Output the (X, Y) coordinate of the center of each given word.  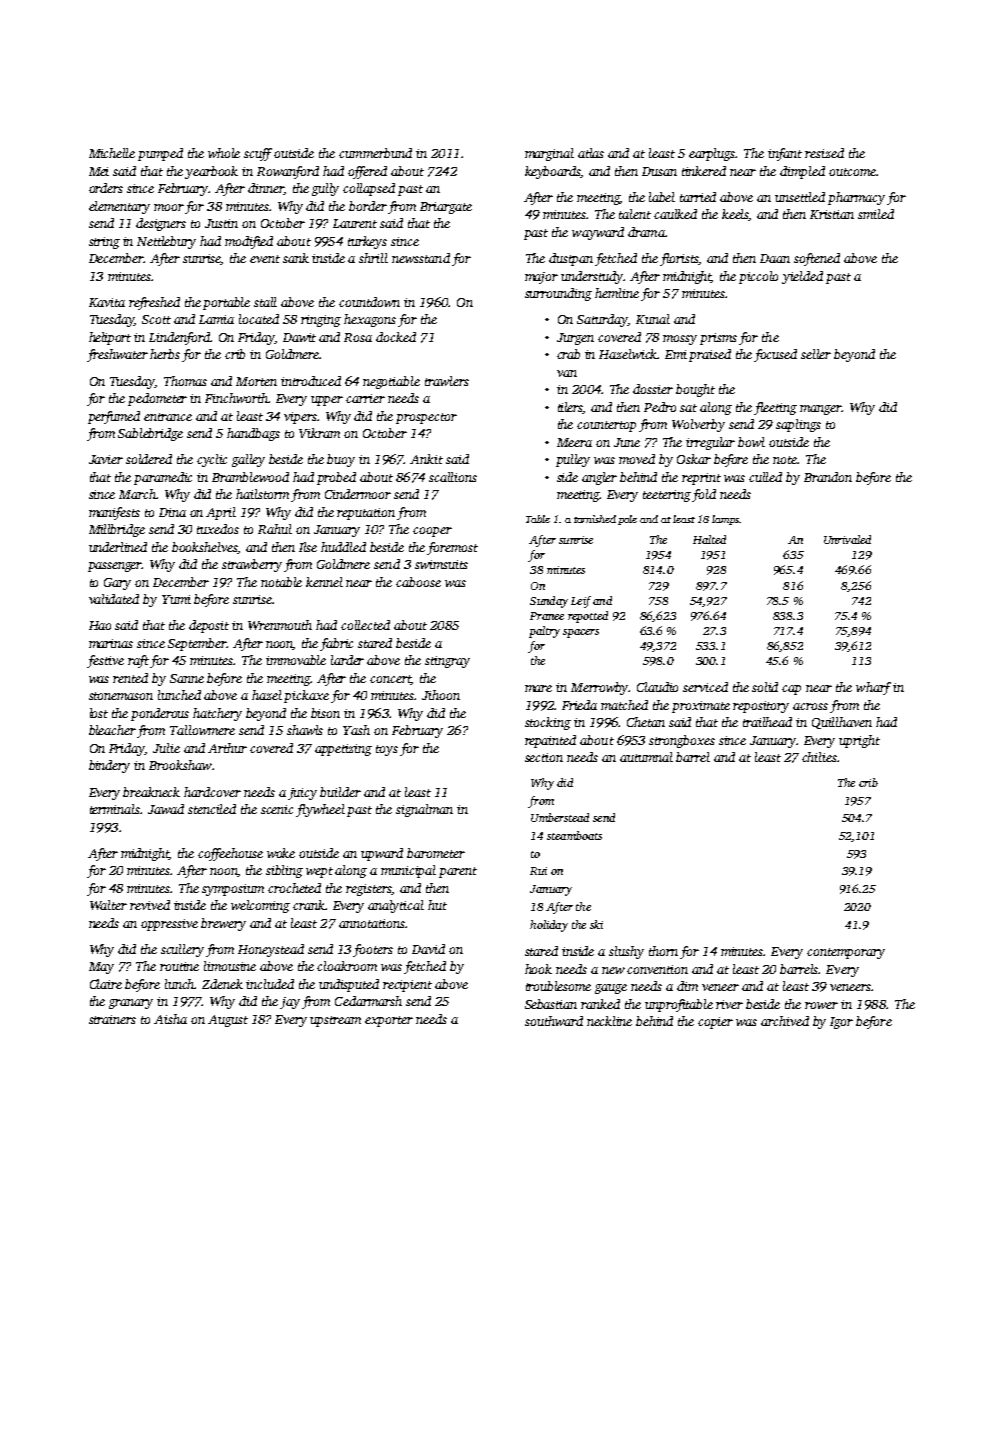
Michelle (112, 153)
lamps (725, 520)
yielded (802, 277)
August (228, 1021)
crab (568, 354)
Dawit (299, 337)
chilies (819, 757)
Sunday (549, 602)
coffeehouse (230, 854)
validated (114, 599)
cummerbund (375, 153)
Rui (538, 871)
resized (824, 153)
